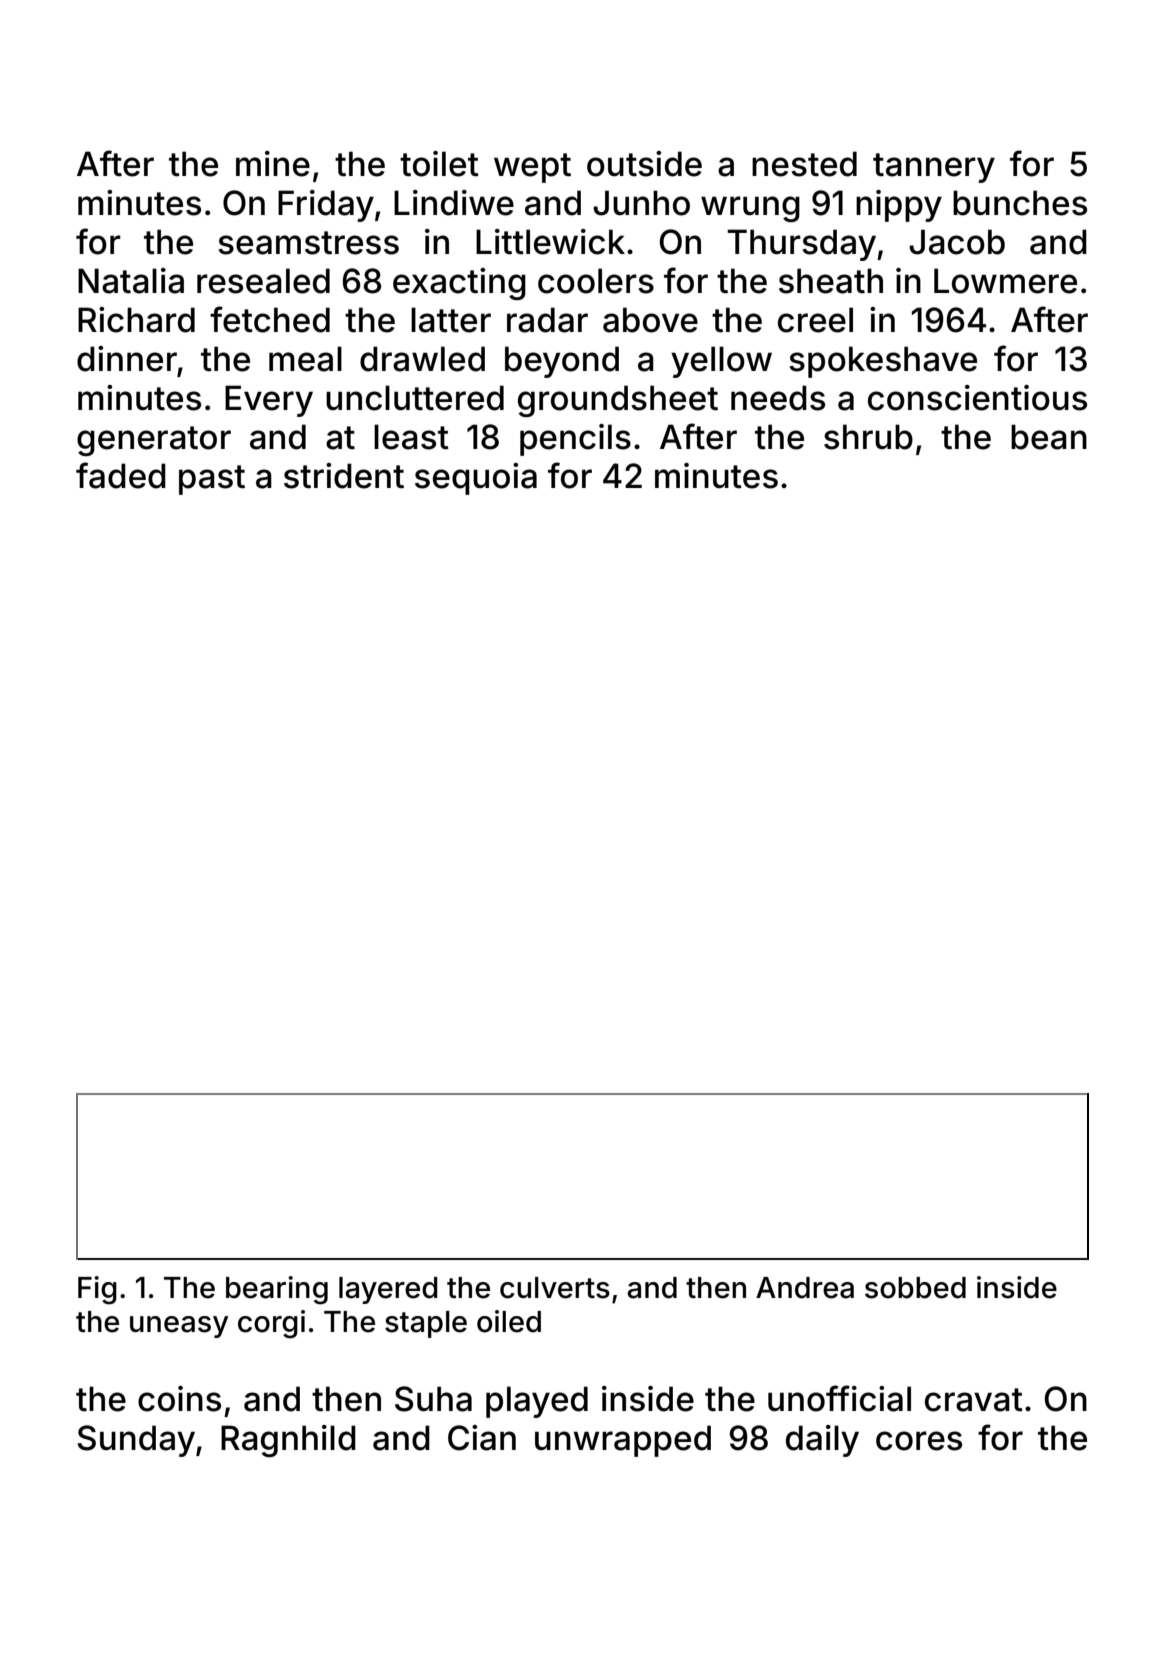 The height and width of the document is (1654, 1165). I want to click on tannery, so click(934, 168).
